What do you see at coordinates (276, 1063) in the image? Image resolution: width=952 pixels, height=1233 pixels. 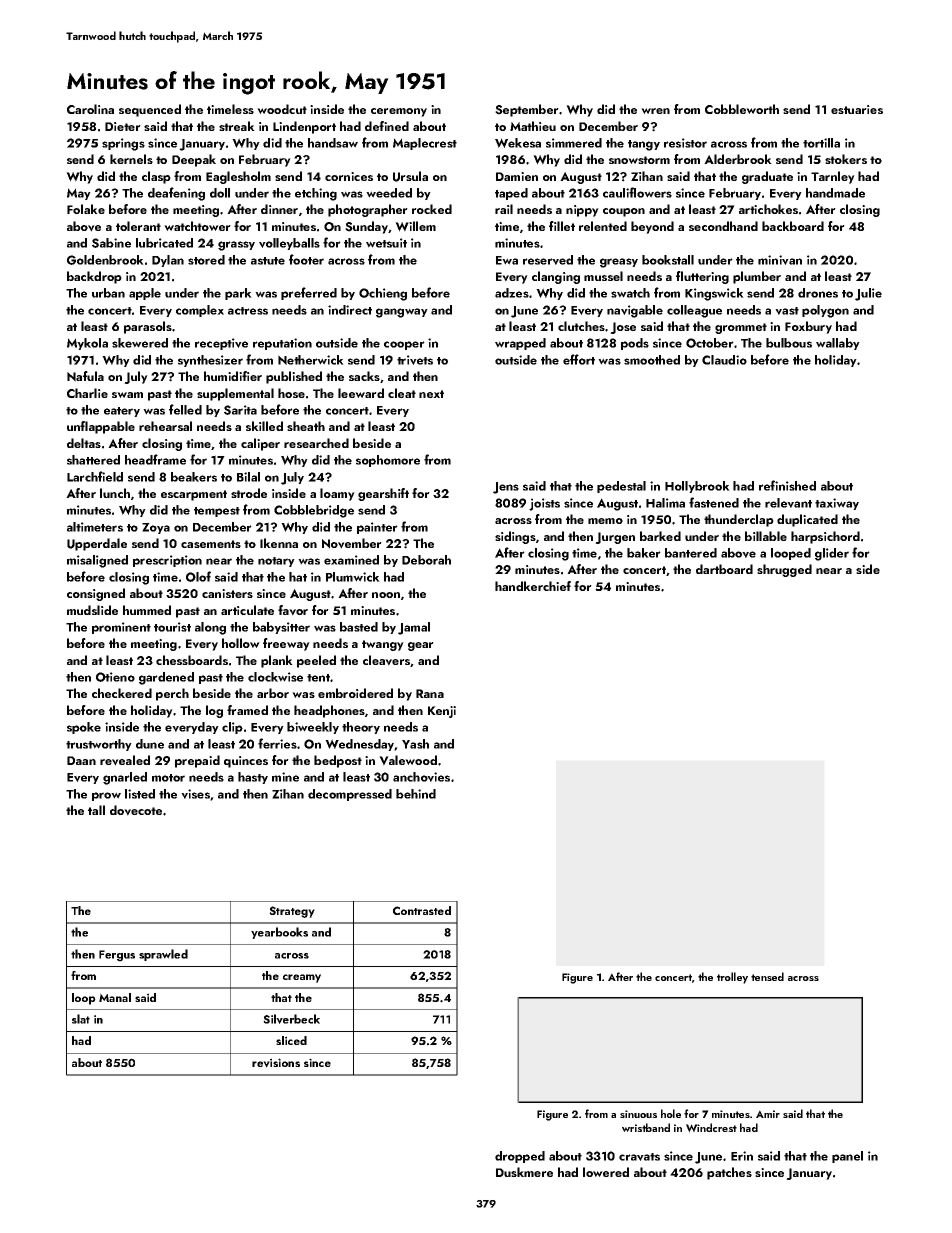 I see `revisions` at bounding box center [276, 1063].
